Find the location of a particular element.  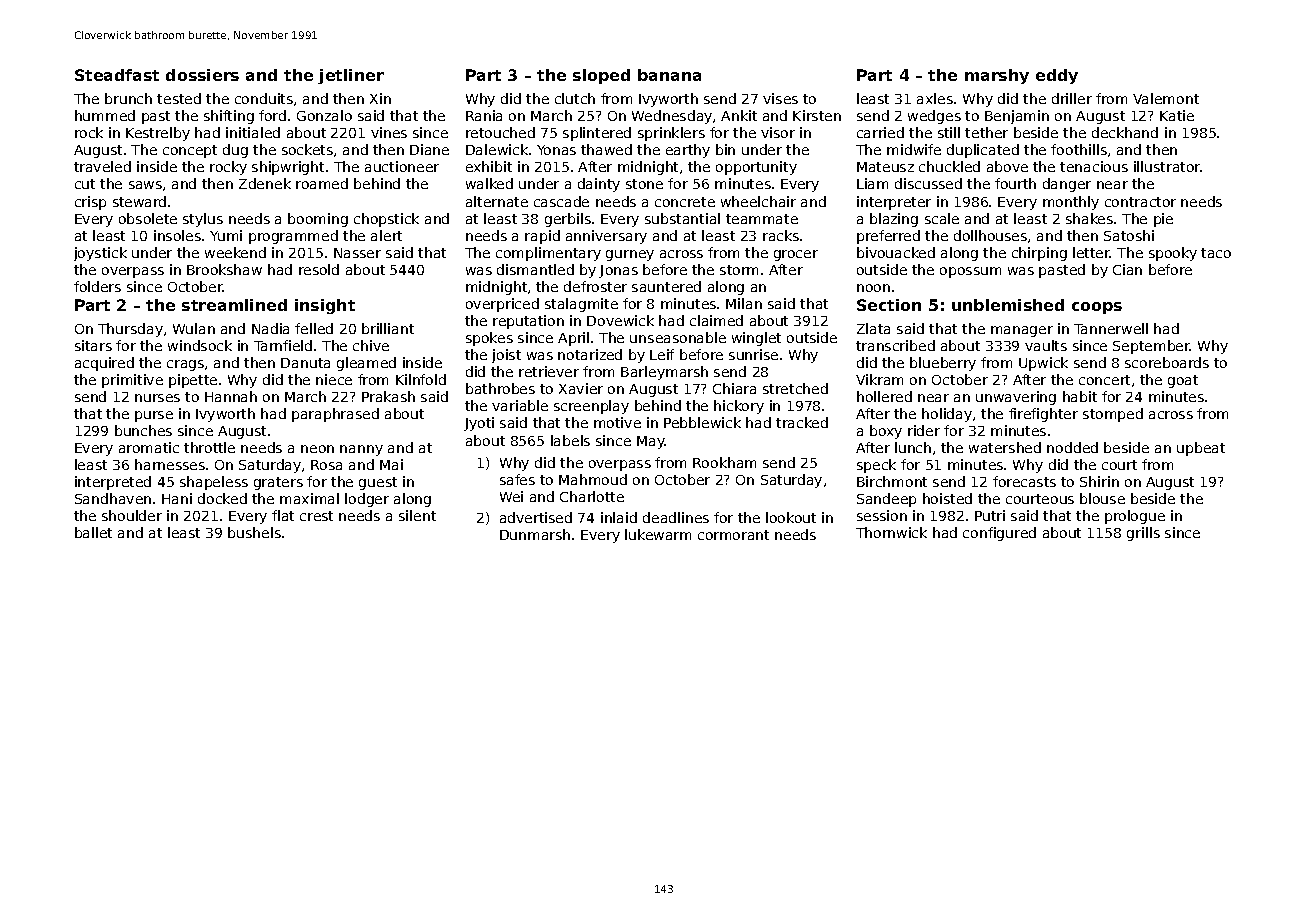

substantial is located at coordinates (682, 218).
